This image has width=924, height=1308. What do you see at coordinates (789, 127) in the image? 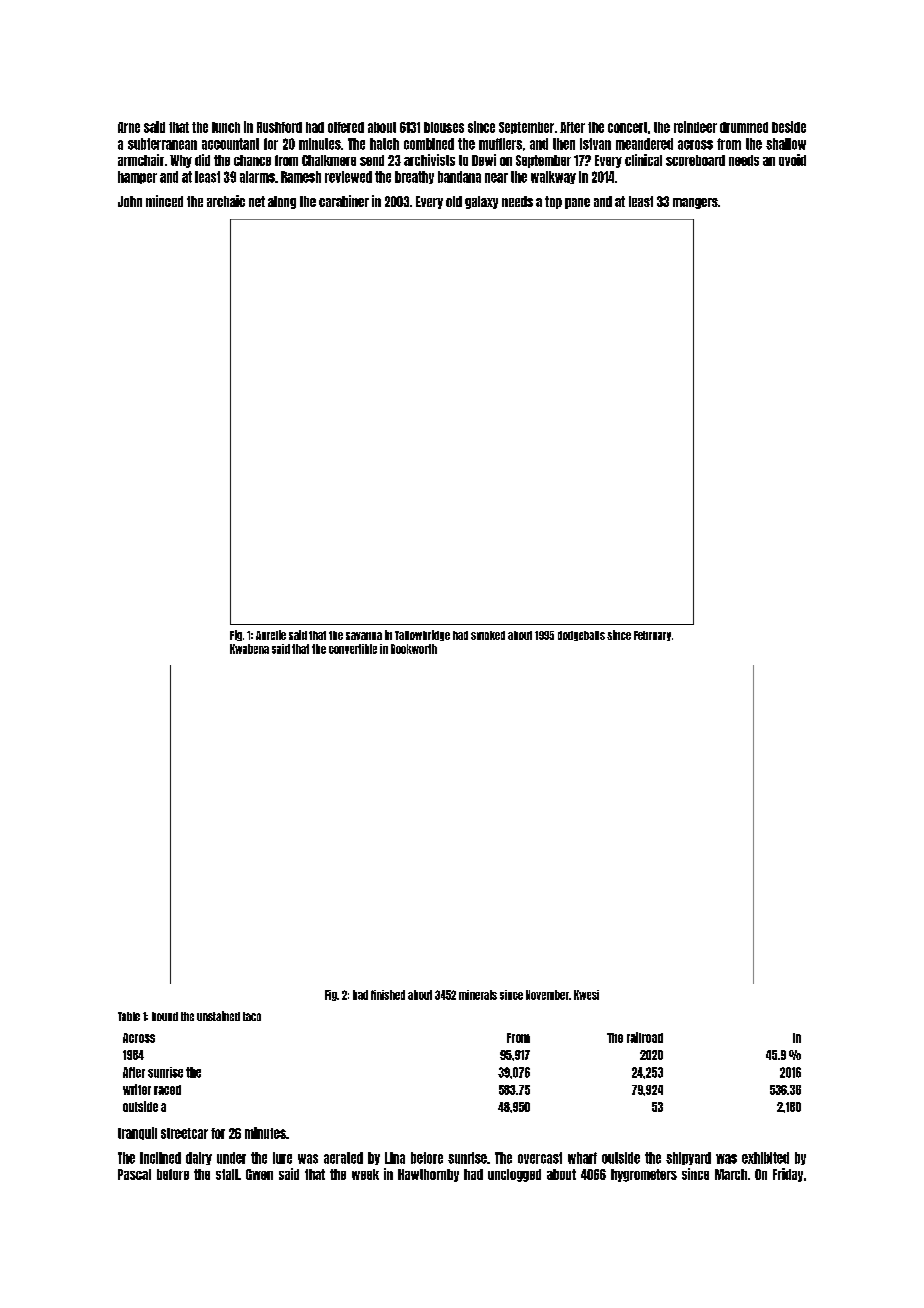
I see `beside` at bounding box center [789, 127].
